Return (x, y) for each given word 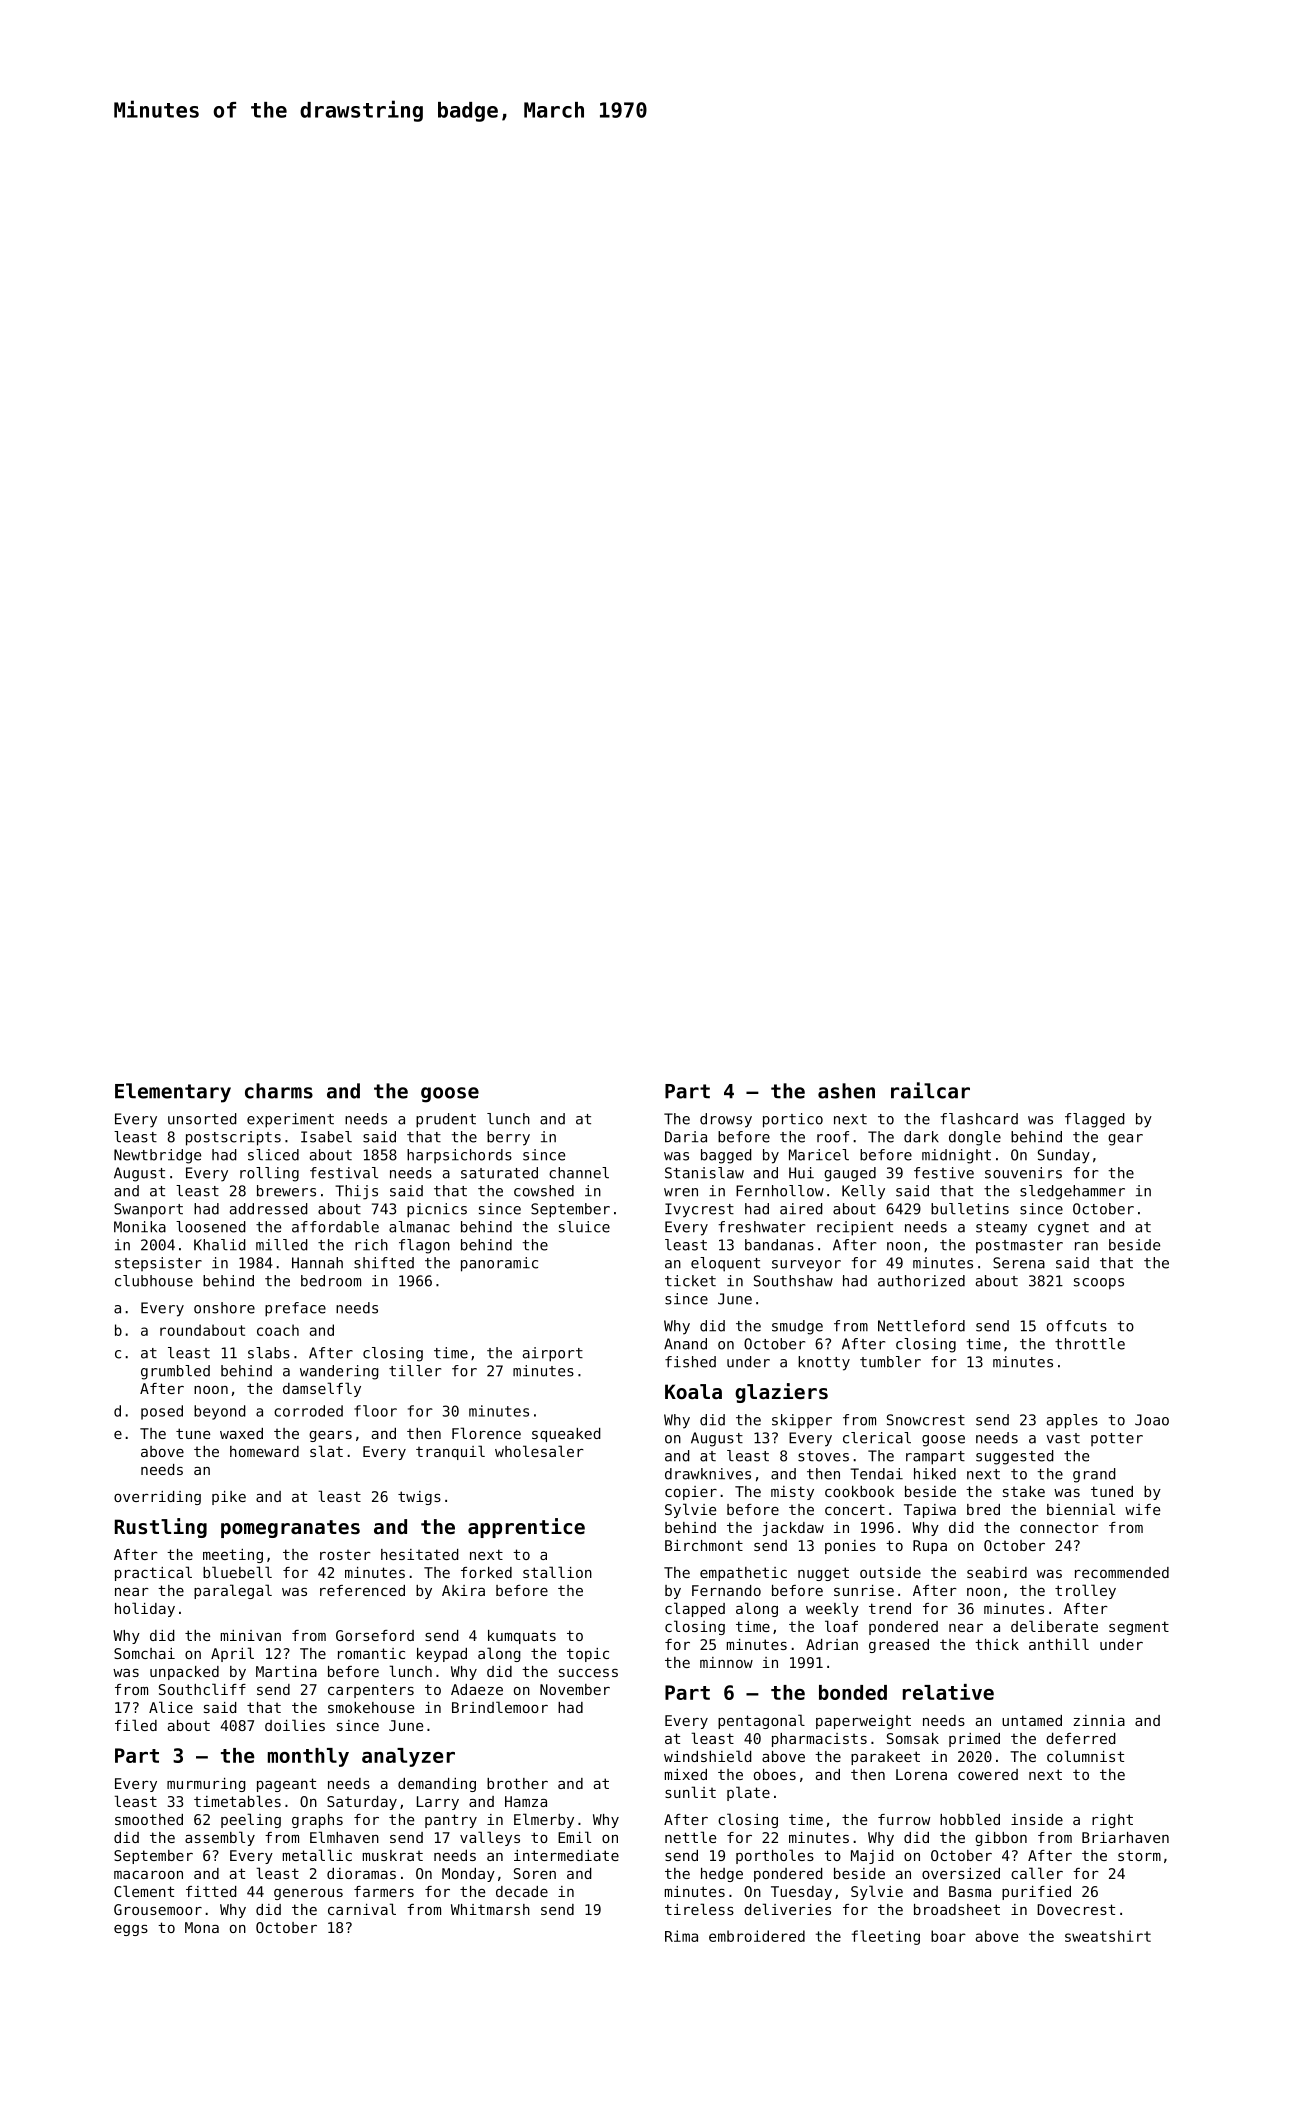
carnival (362, 1909)
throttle (1090, 1344)
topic (588, 1655)
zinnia (1099, 1720)
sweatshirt (1108, 1936)
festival (344, 1173)
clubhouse (154, 1281)
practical (153, 1573)
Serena (1019, 1263)
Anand (685, 1344)
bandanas (779, 1245)
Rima (681, 1936)
